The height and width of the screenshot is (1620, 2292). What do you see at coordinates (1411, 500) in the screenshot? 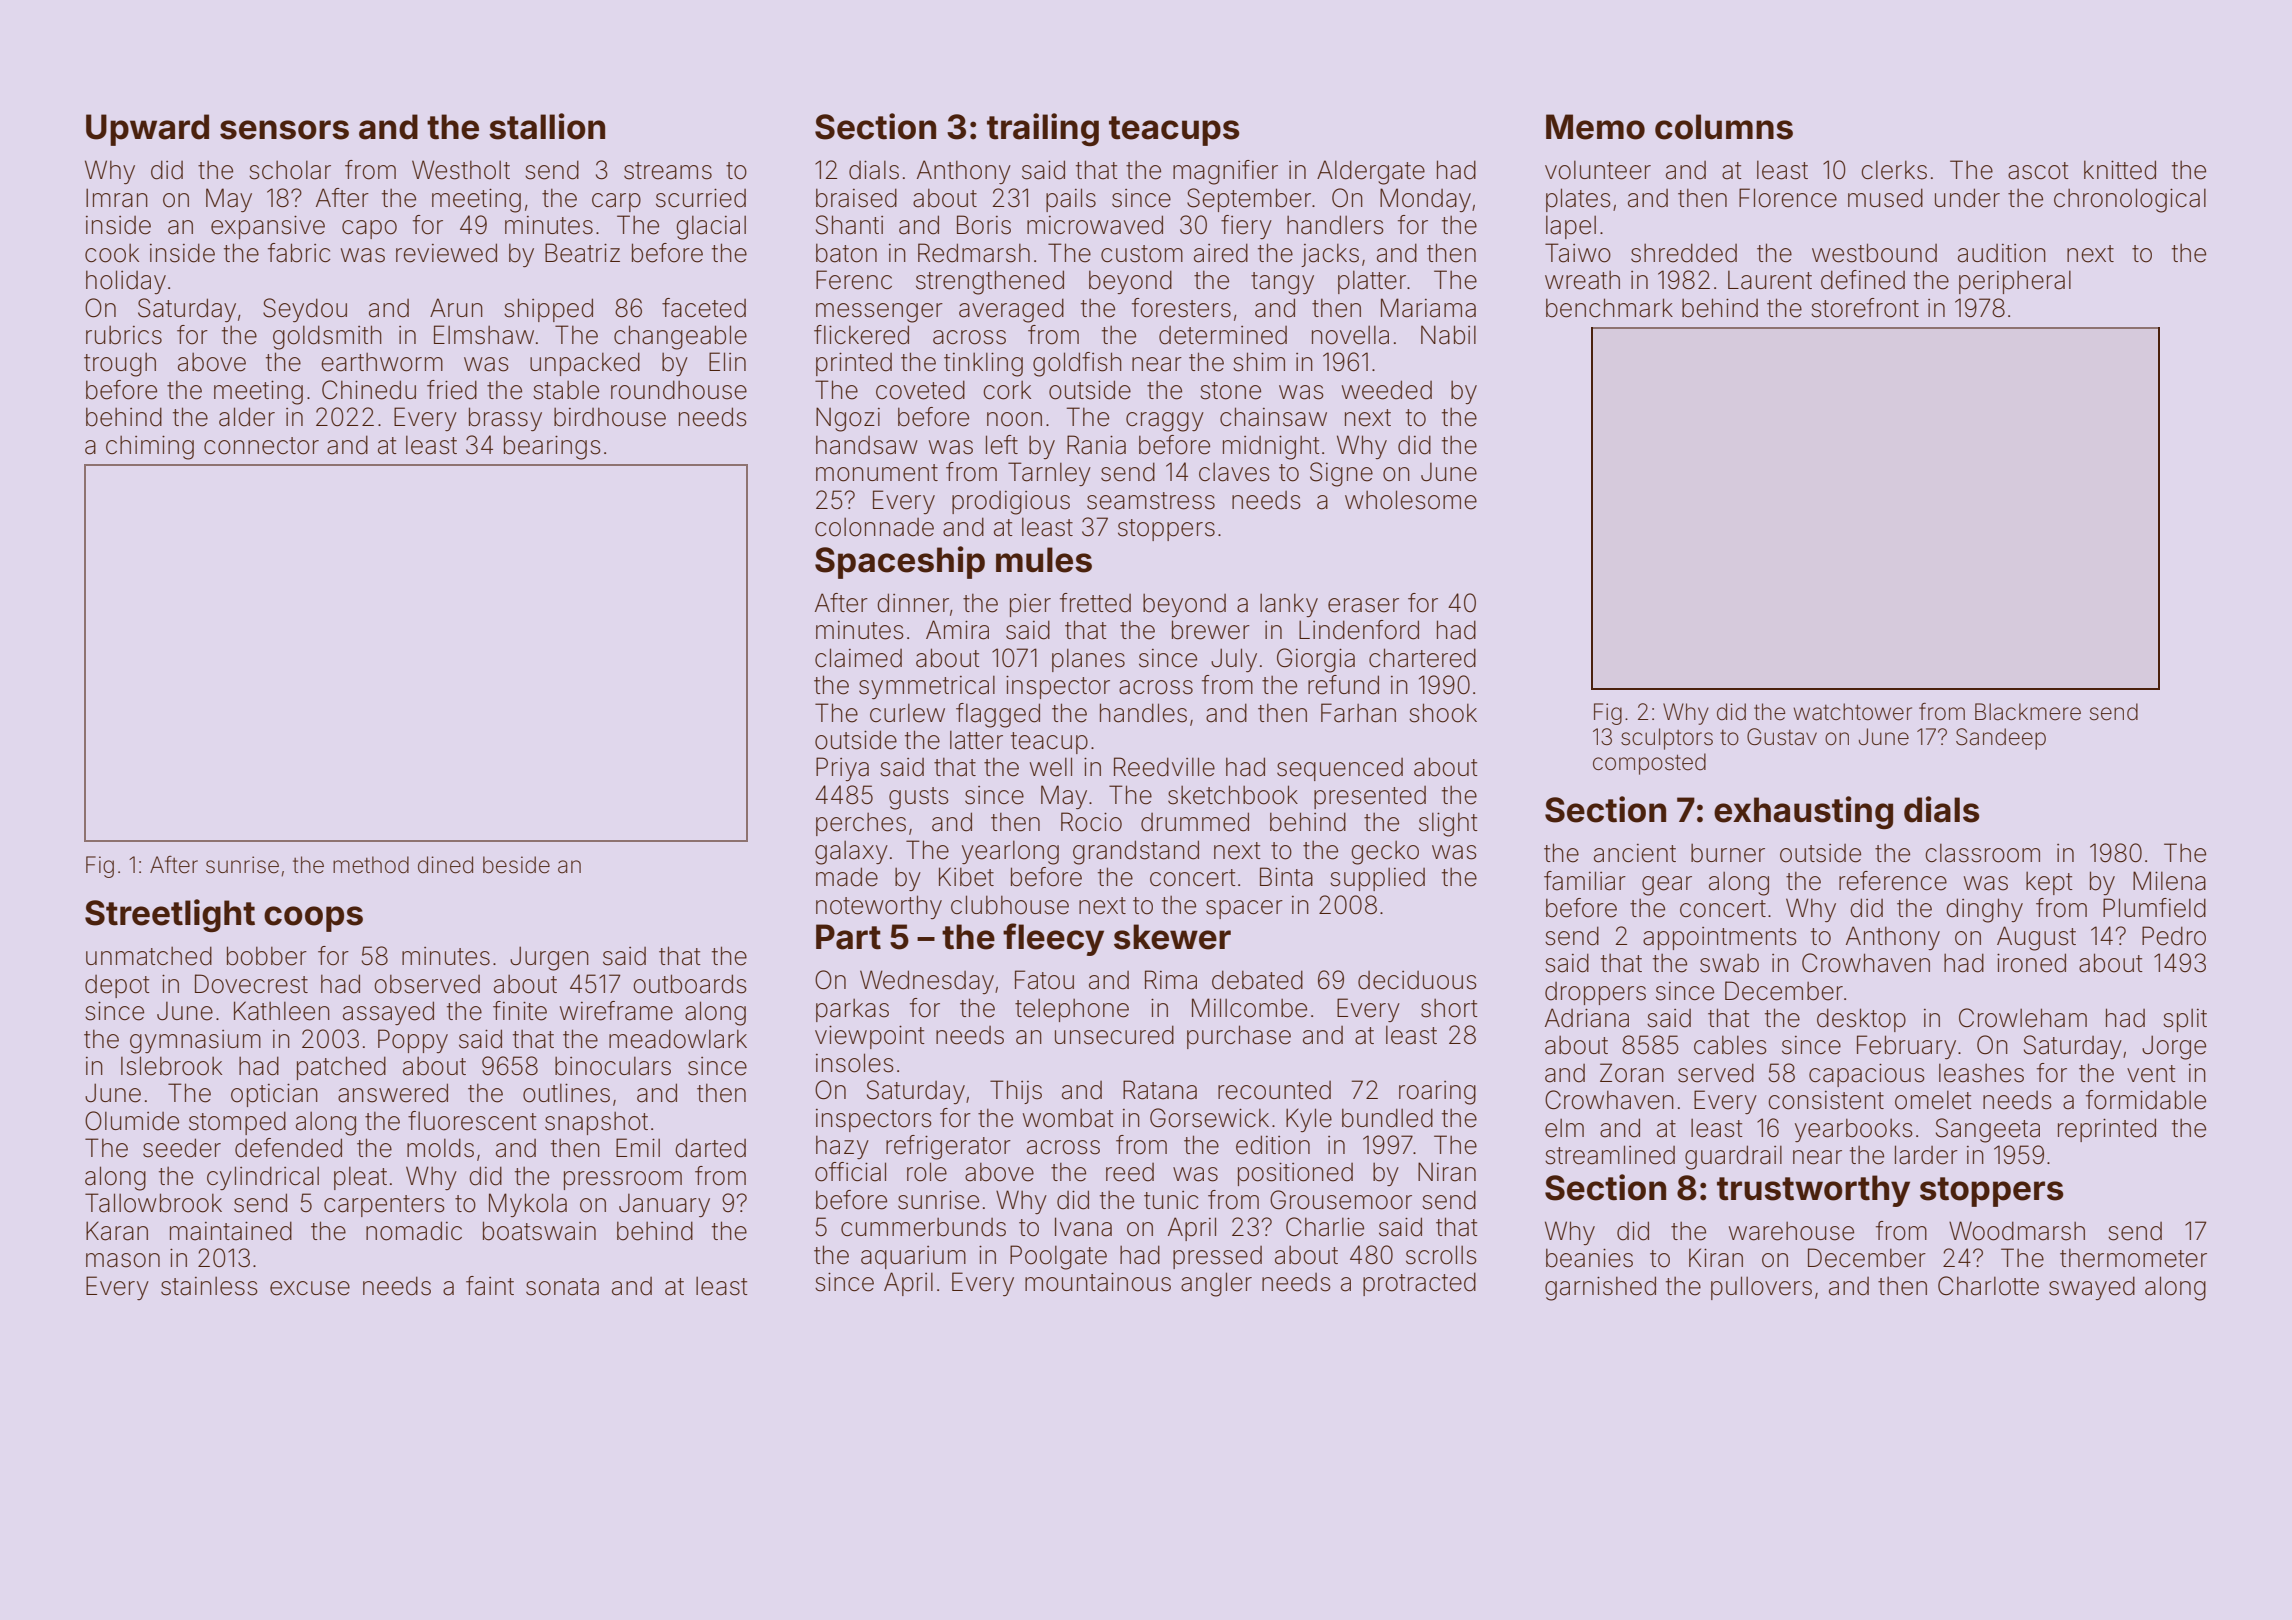
I see `wholesome` at bounding box center [1411, 500].
